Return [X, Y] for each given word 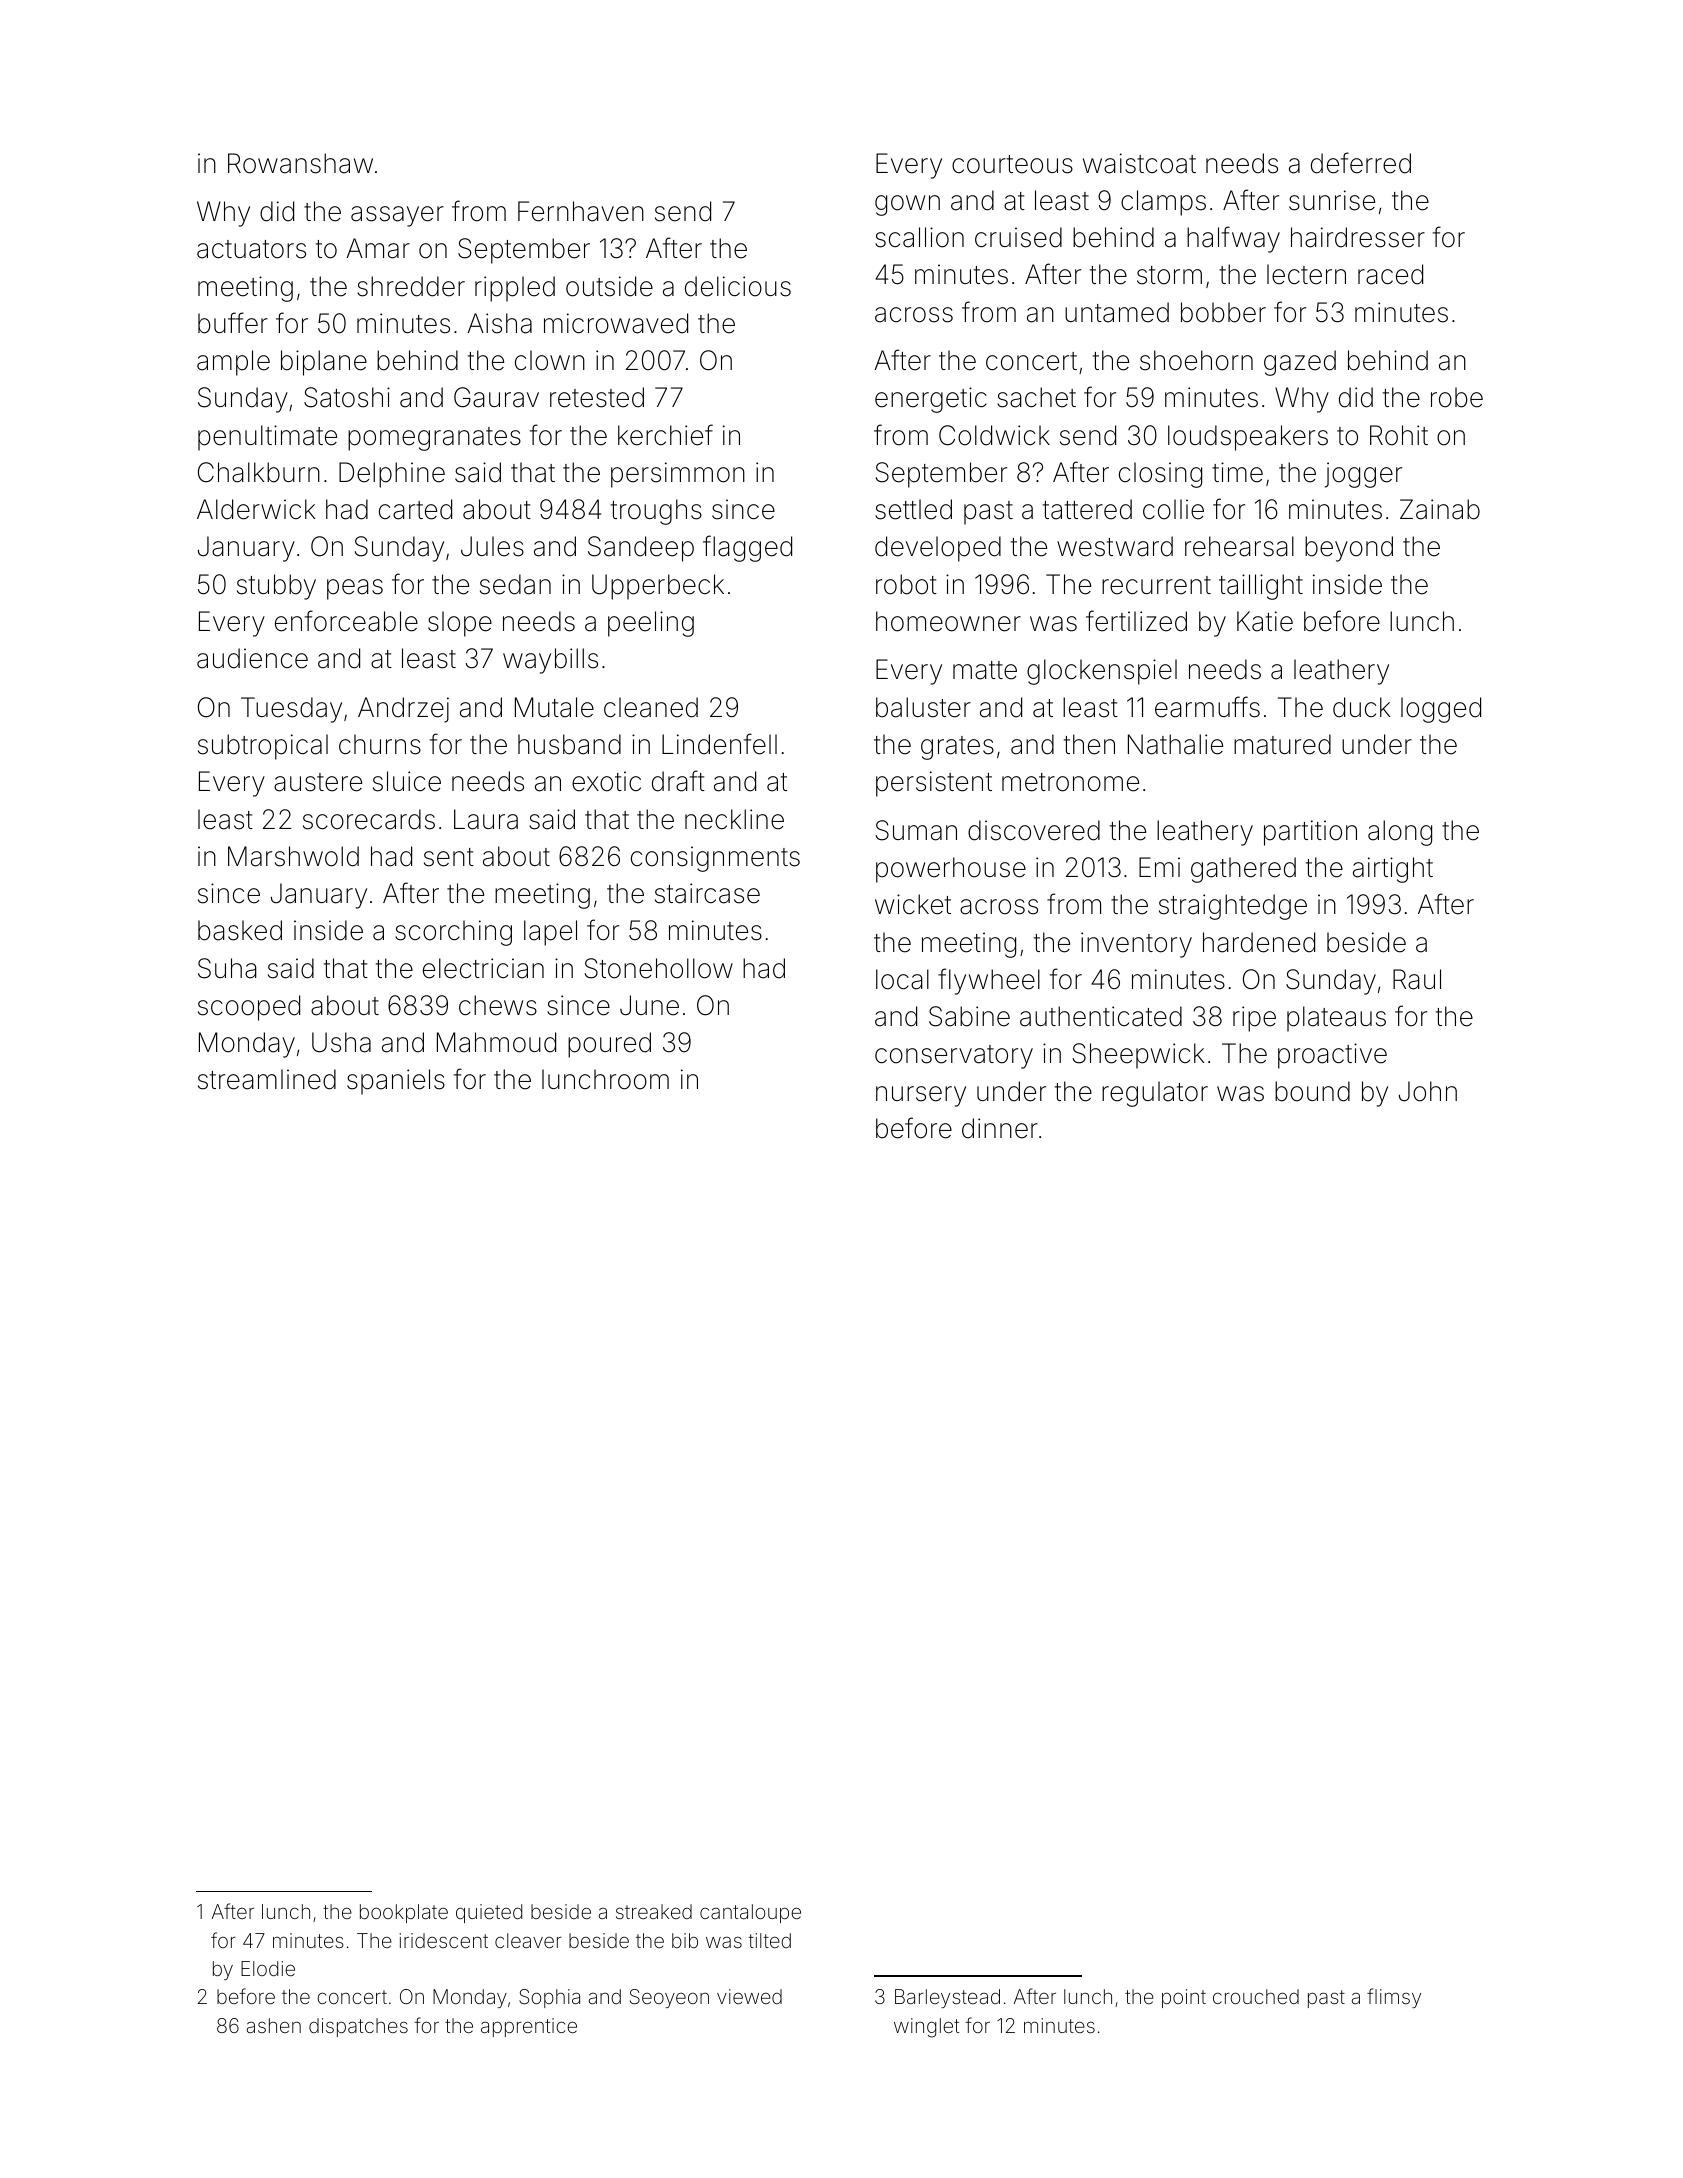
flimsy [1394, 1998]
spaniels [396, 1082]
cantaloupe [750, 1913]
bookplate [404, 1913]
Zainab [1440, 509]
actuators [251, 249]
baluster [923, 707]
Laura [486, 819]
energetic [931, 400]
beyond [1349, 549]
